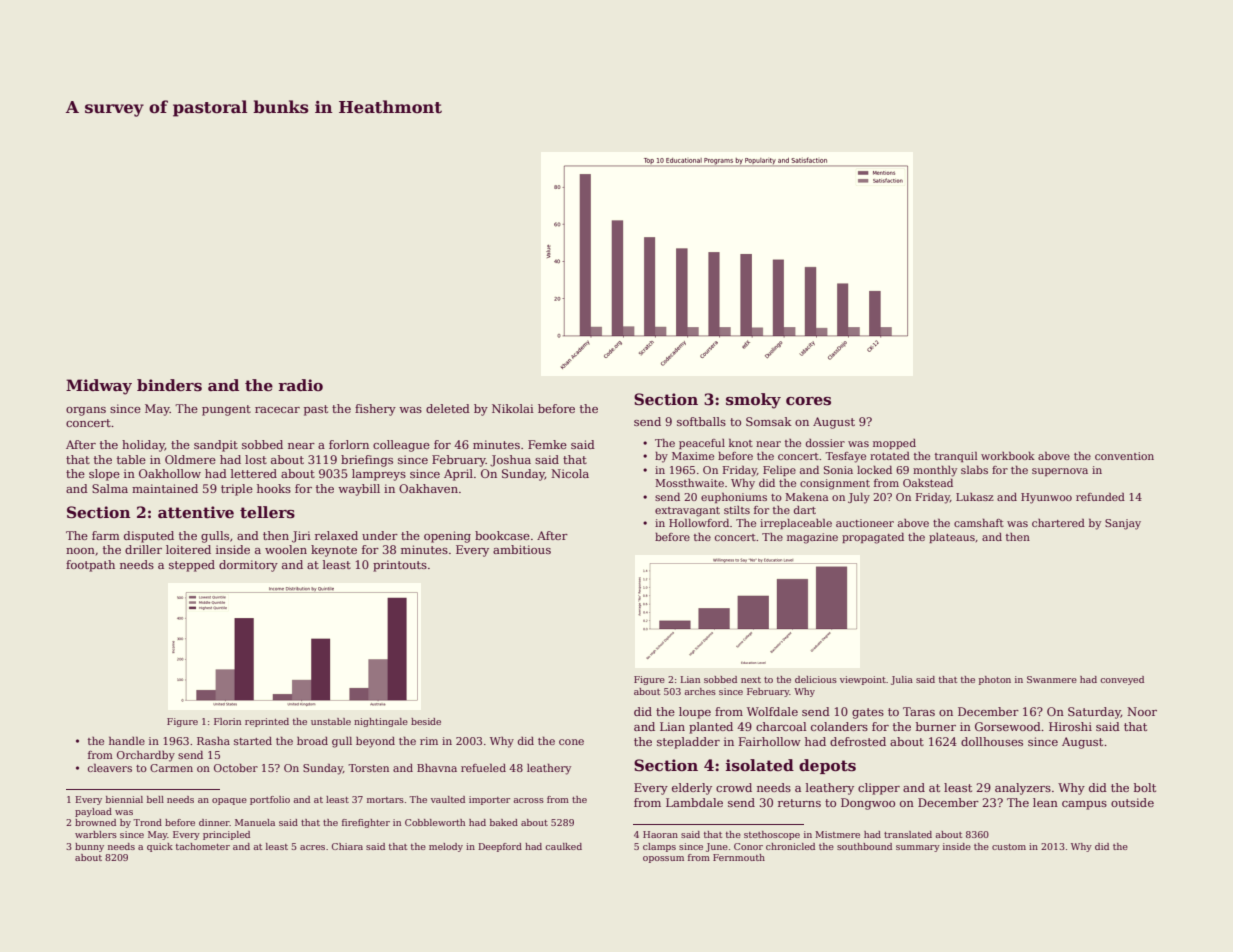 Image resolution: width=1233 pixels, height=952 pixels. I want to click on smoky, so click(753, 401).
